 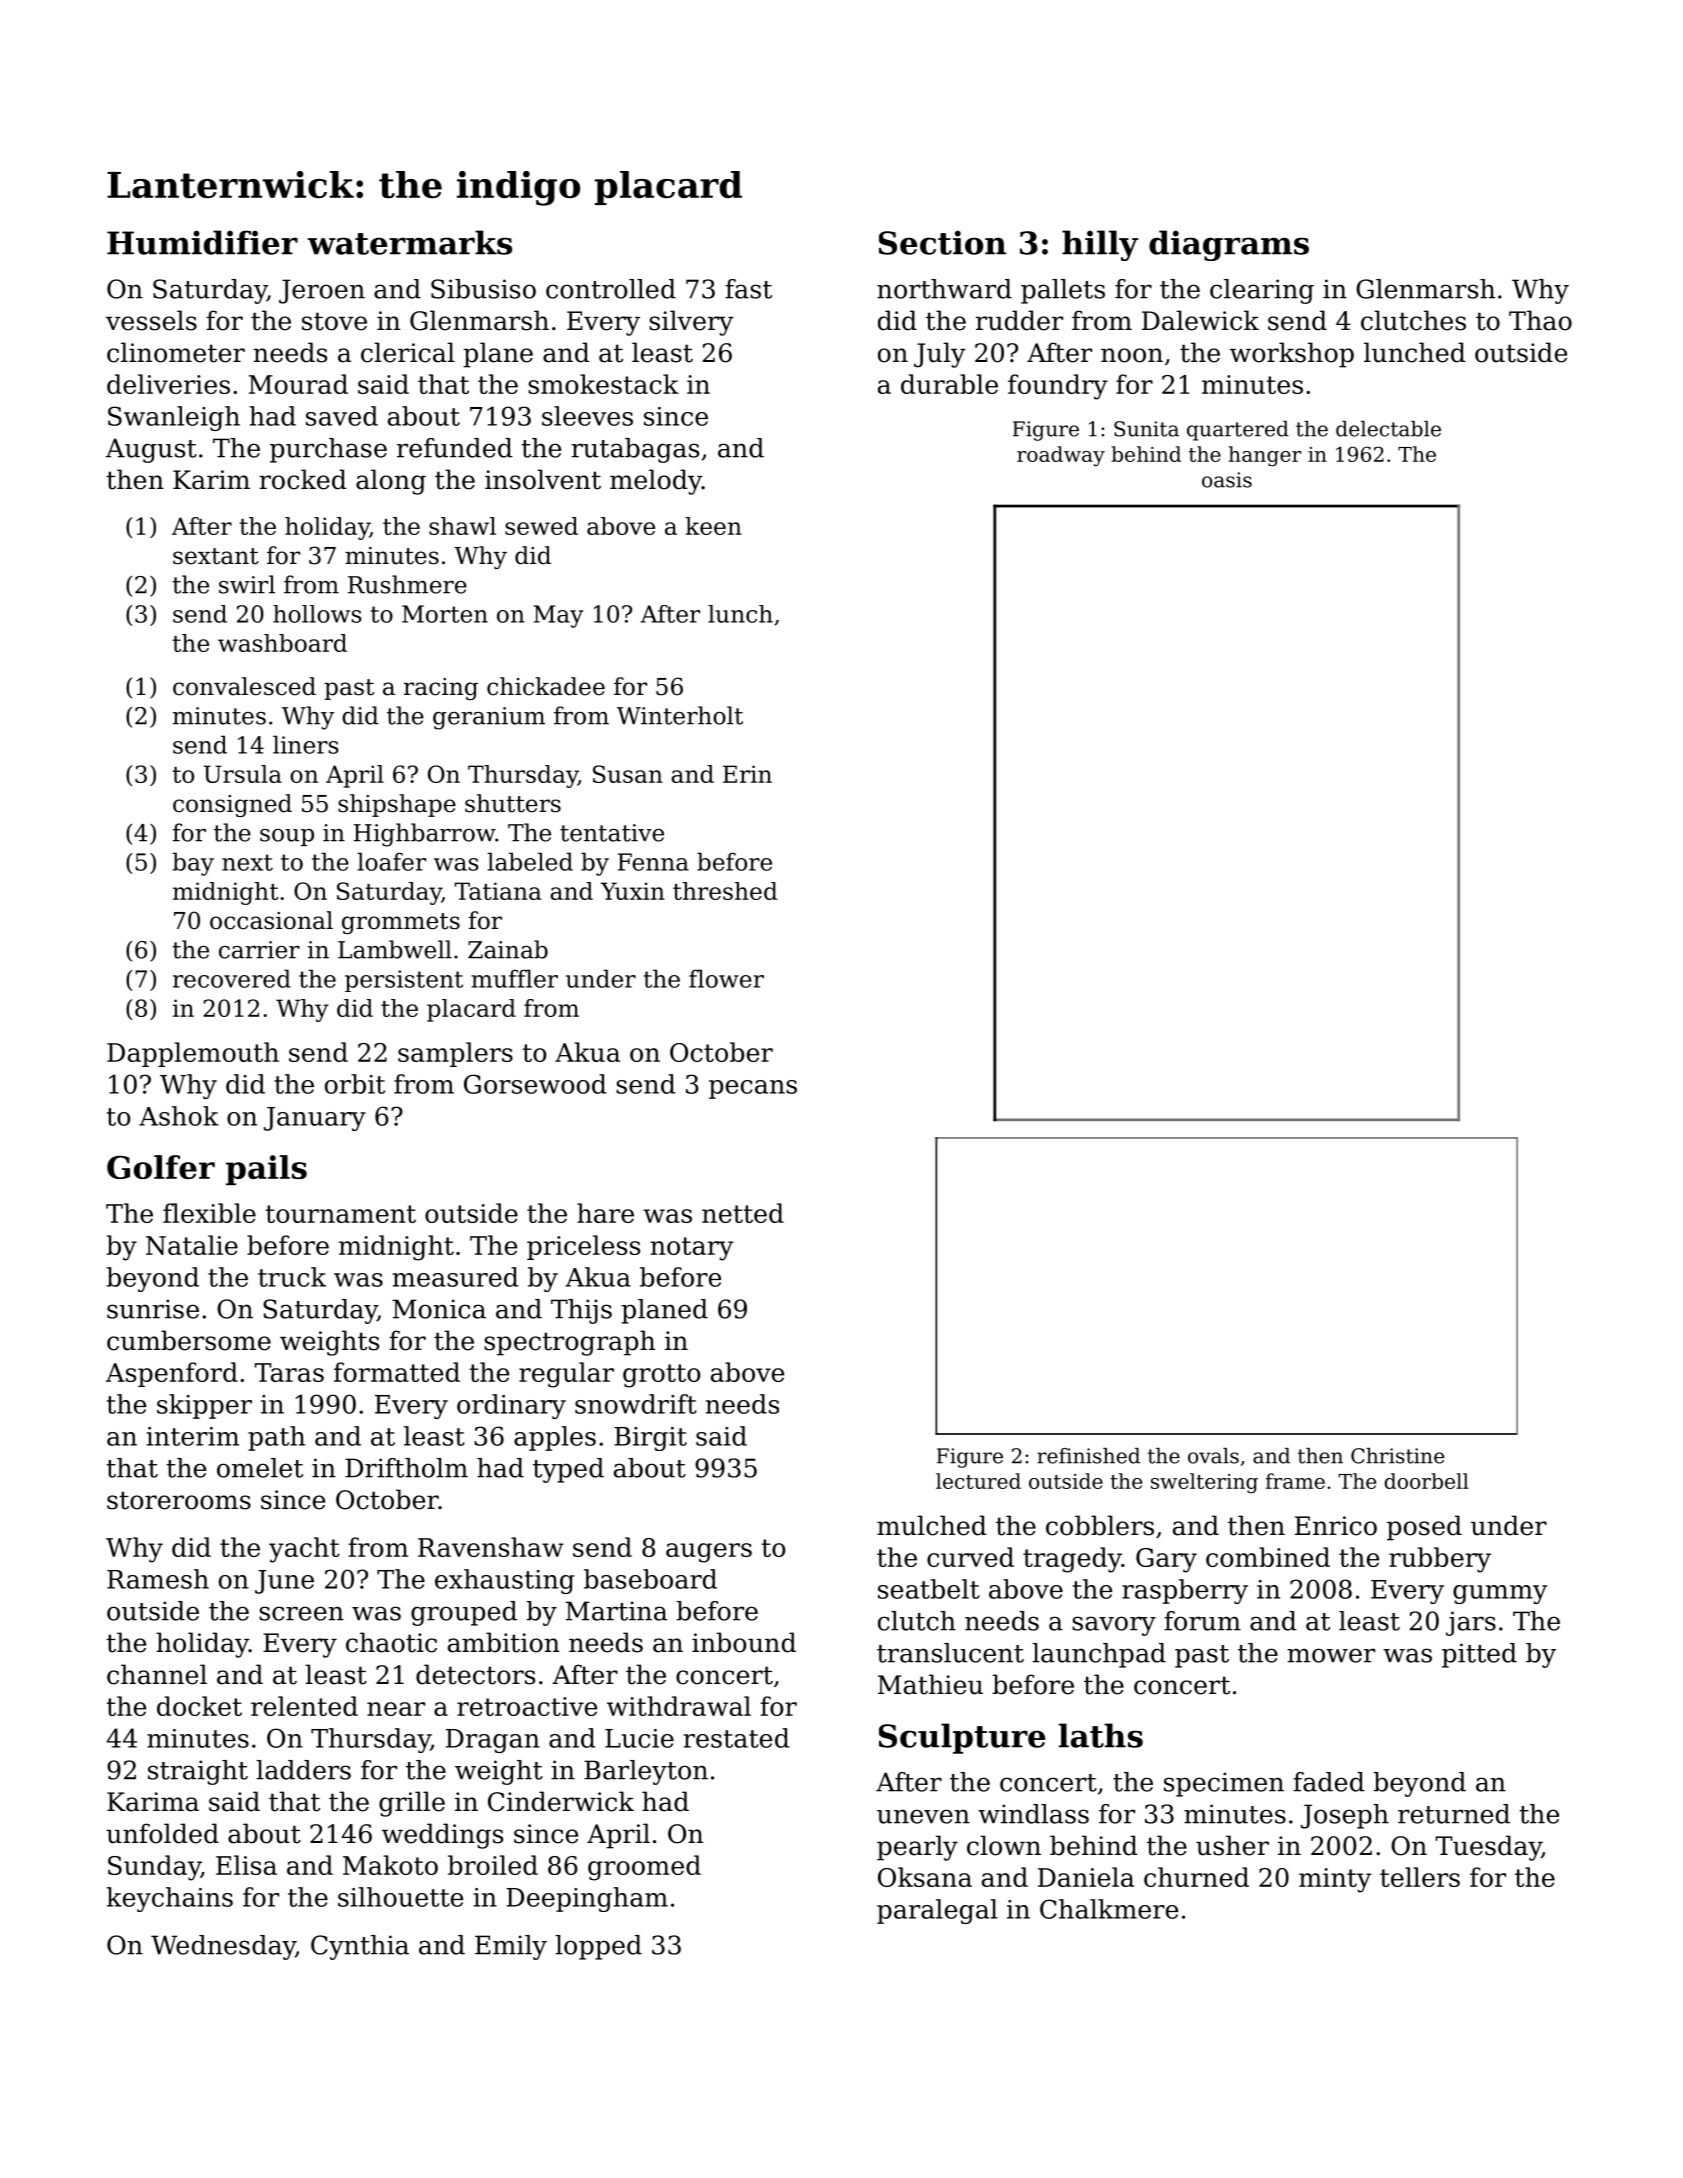 What do you see at coordinates (1100, 245) in the document?
I see `hilly` at bounding box center [1100, 245].
